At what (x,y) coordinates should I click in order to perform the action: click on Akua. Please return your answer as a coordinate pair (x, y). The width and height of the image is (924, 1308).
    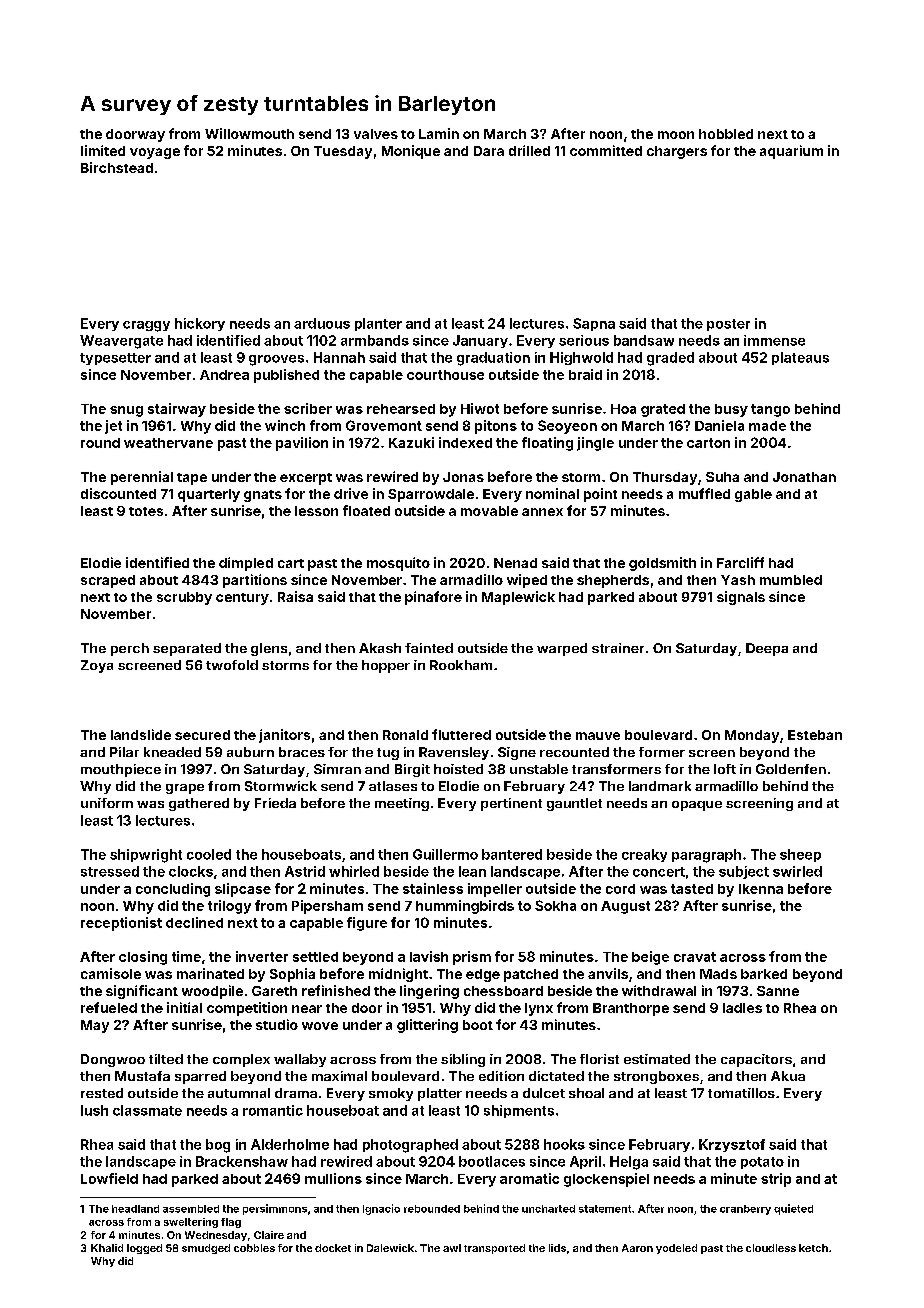
    Looking at the image, I should click on (788, 1076).
